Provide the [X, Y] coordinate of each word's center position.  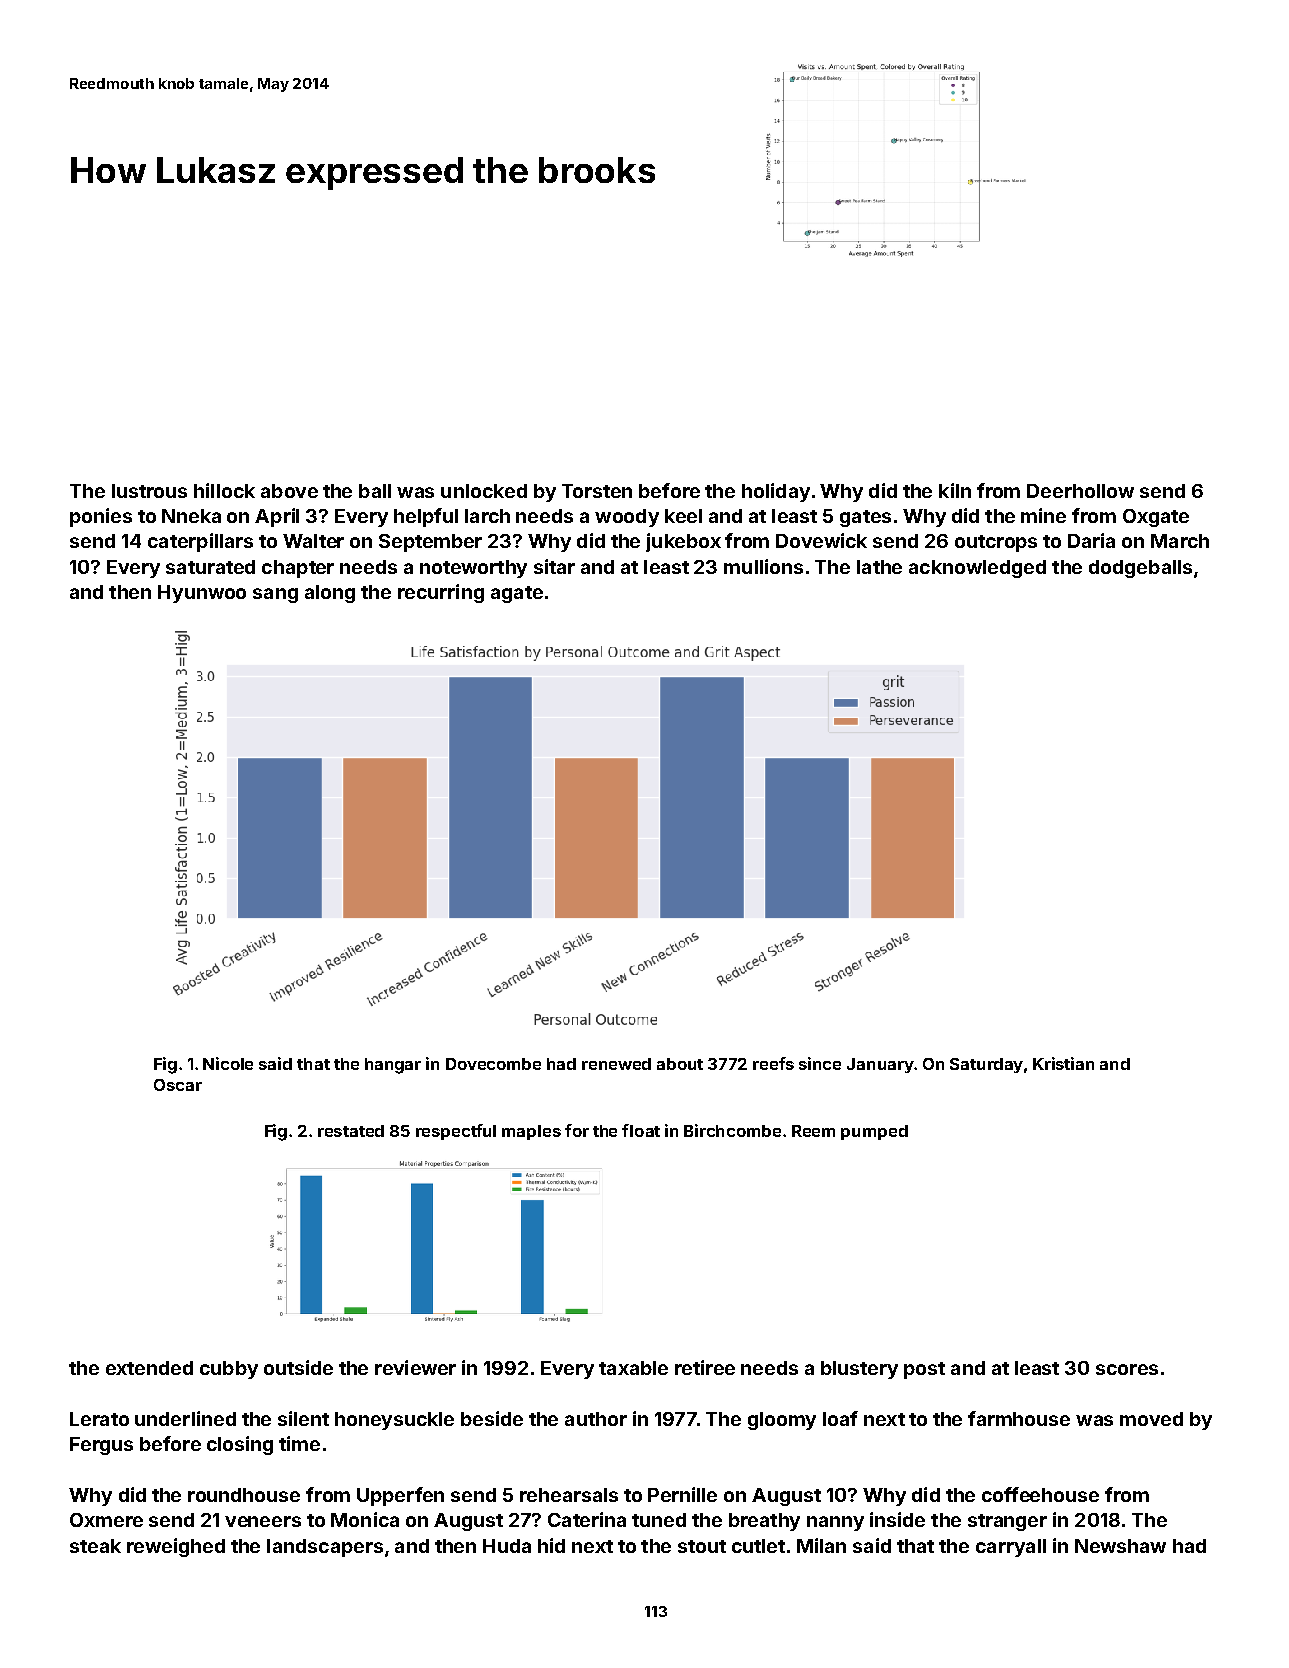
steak [95, 1546]
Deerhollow [1080, 491]
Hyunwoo [202, 594]
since [820, 1063]
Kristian [1063, 1063]
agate [517, 594]
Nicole [228, 1063]
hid [551, 1545]
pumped [874, 1132]
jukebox [683, 542]
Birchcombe [732, 1130]
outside [298, 1367]
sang [275, 595]
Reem [813, 1131]
